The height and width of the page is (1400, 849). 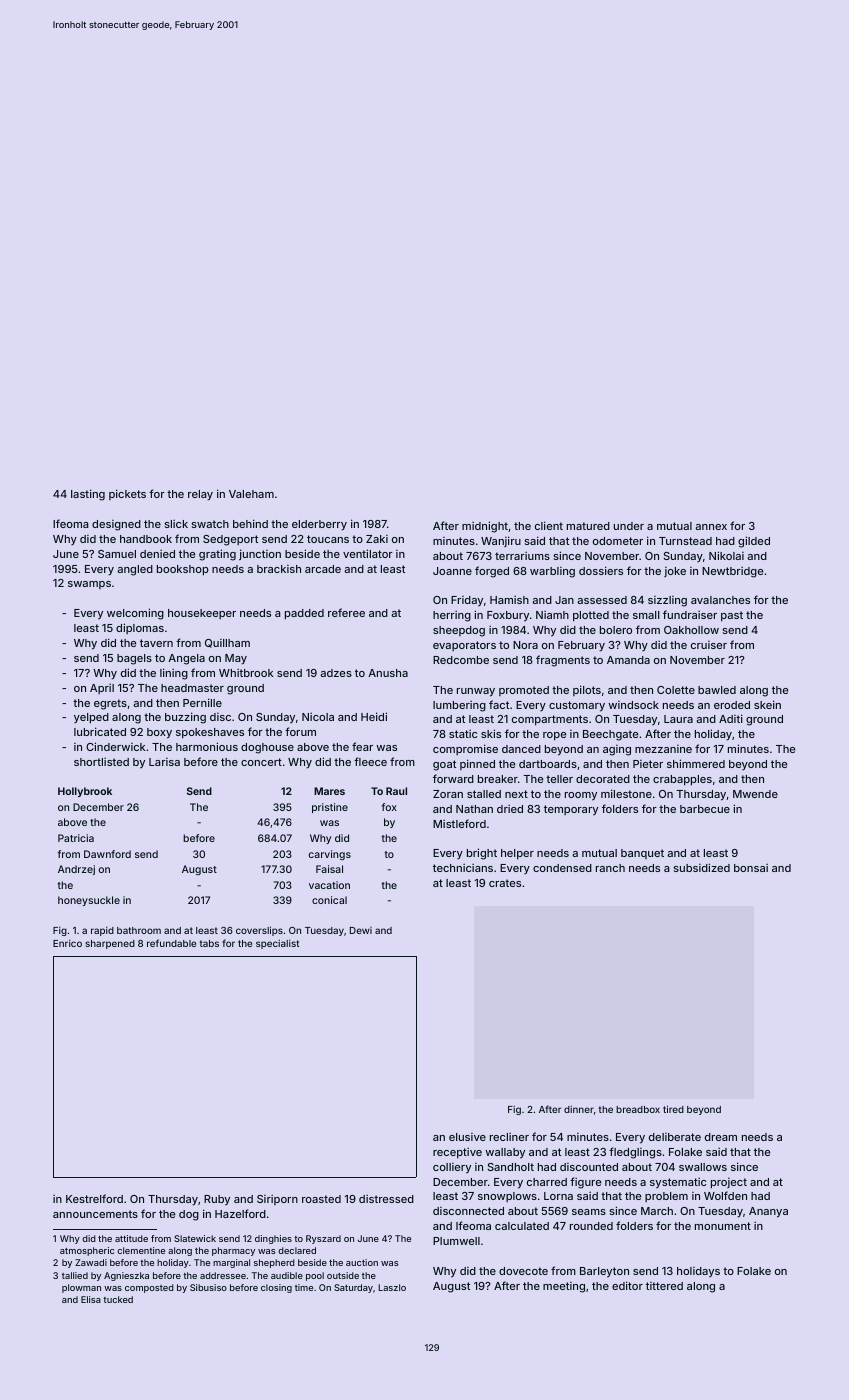 What do you see at coordinates (510, 808) in the page?
I see `dried` at bounding box center [510, 808].
